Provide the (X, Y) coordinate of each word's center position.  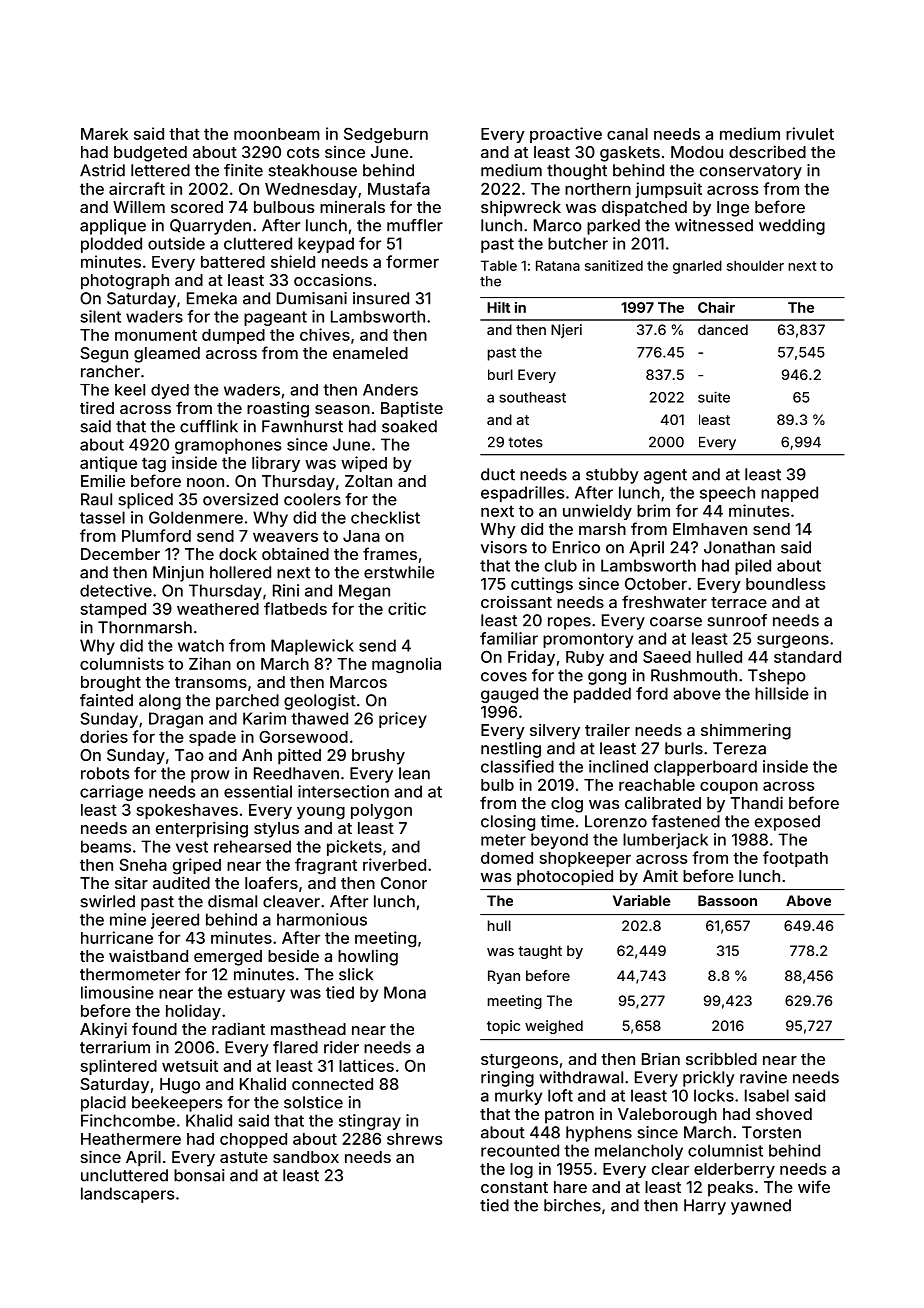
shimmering (746, 731)
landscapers (127, 1195)
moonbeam (277, 134)
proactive (566, 135)
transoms (211, 682)
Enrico (576, 547)
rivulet (810, 133)
